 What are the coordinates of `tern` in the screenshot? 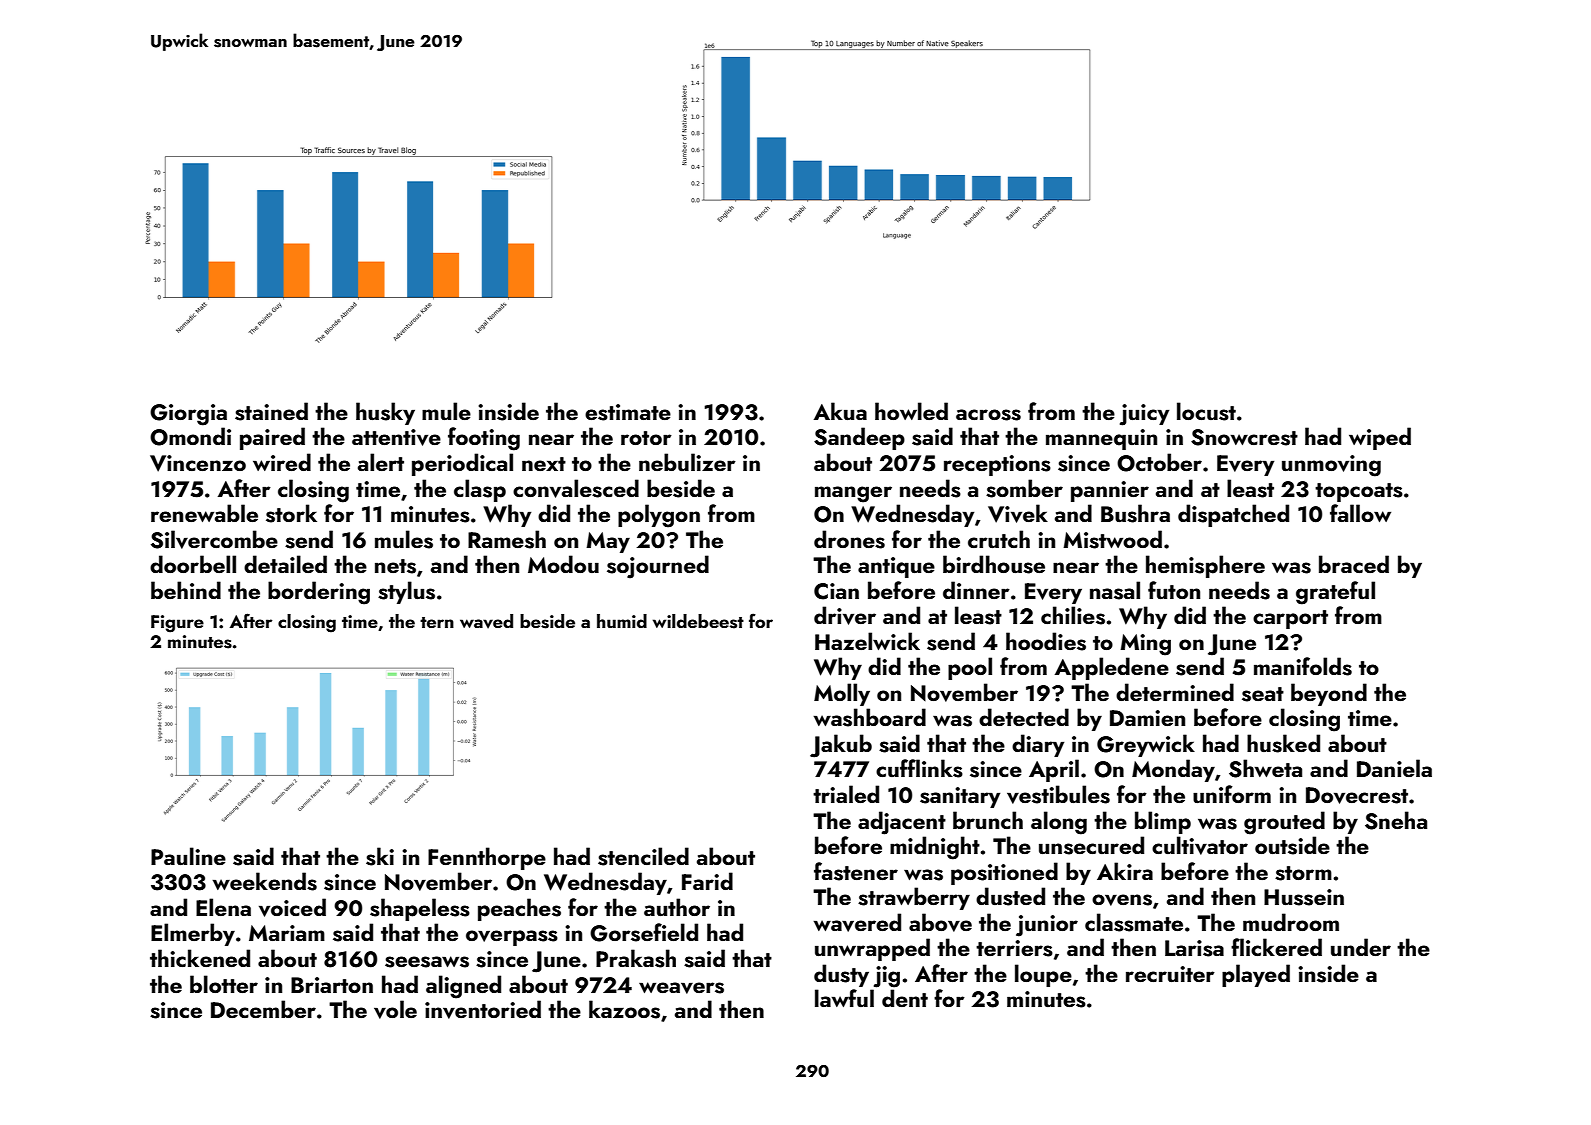 It's located at (437, 622).
